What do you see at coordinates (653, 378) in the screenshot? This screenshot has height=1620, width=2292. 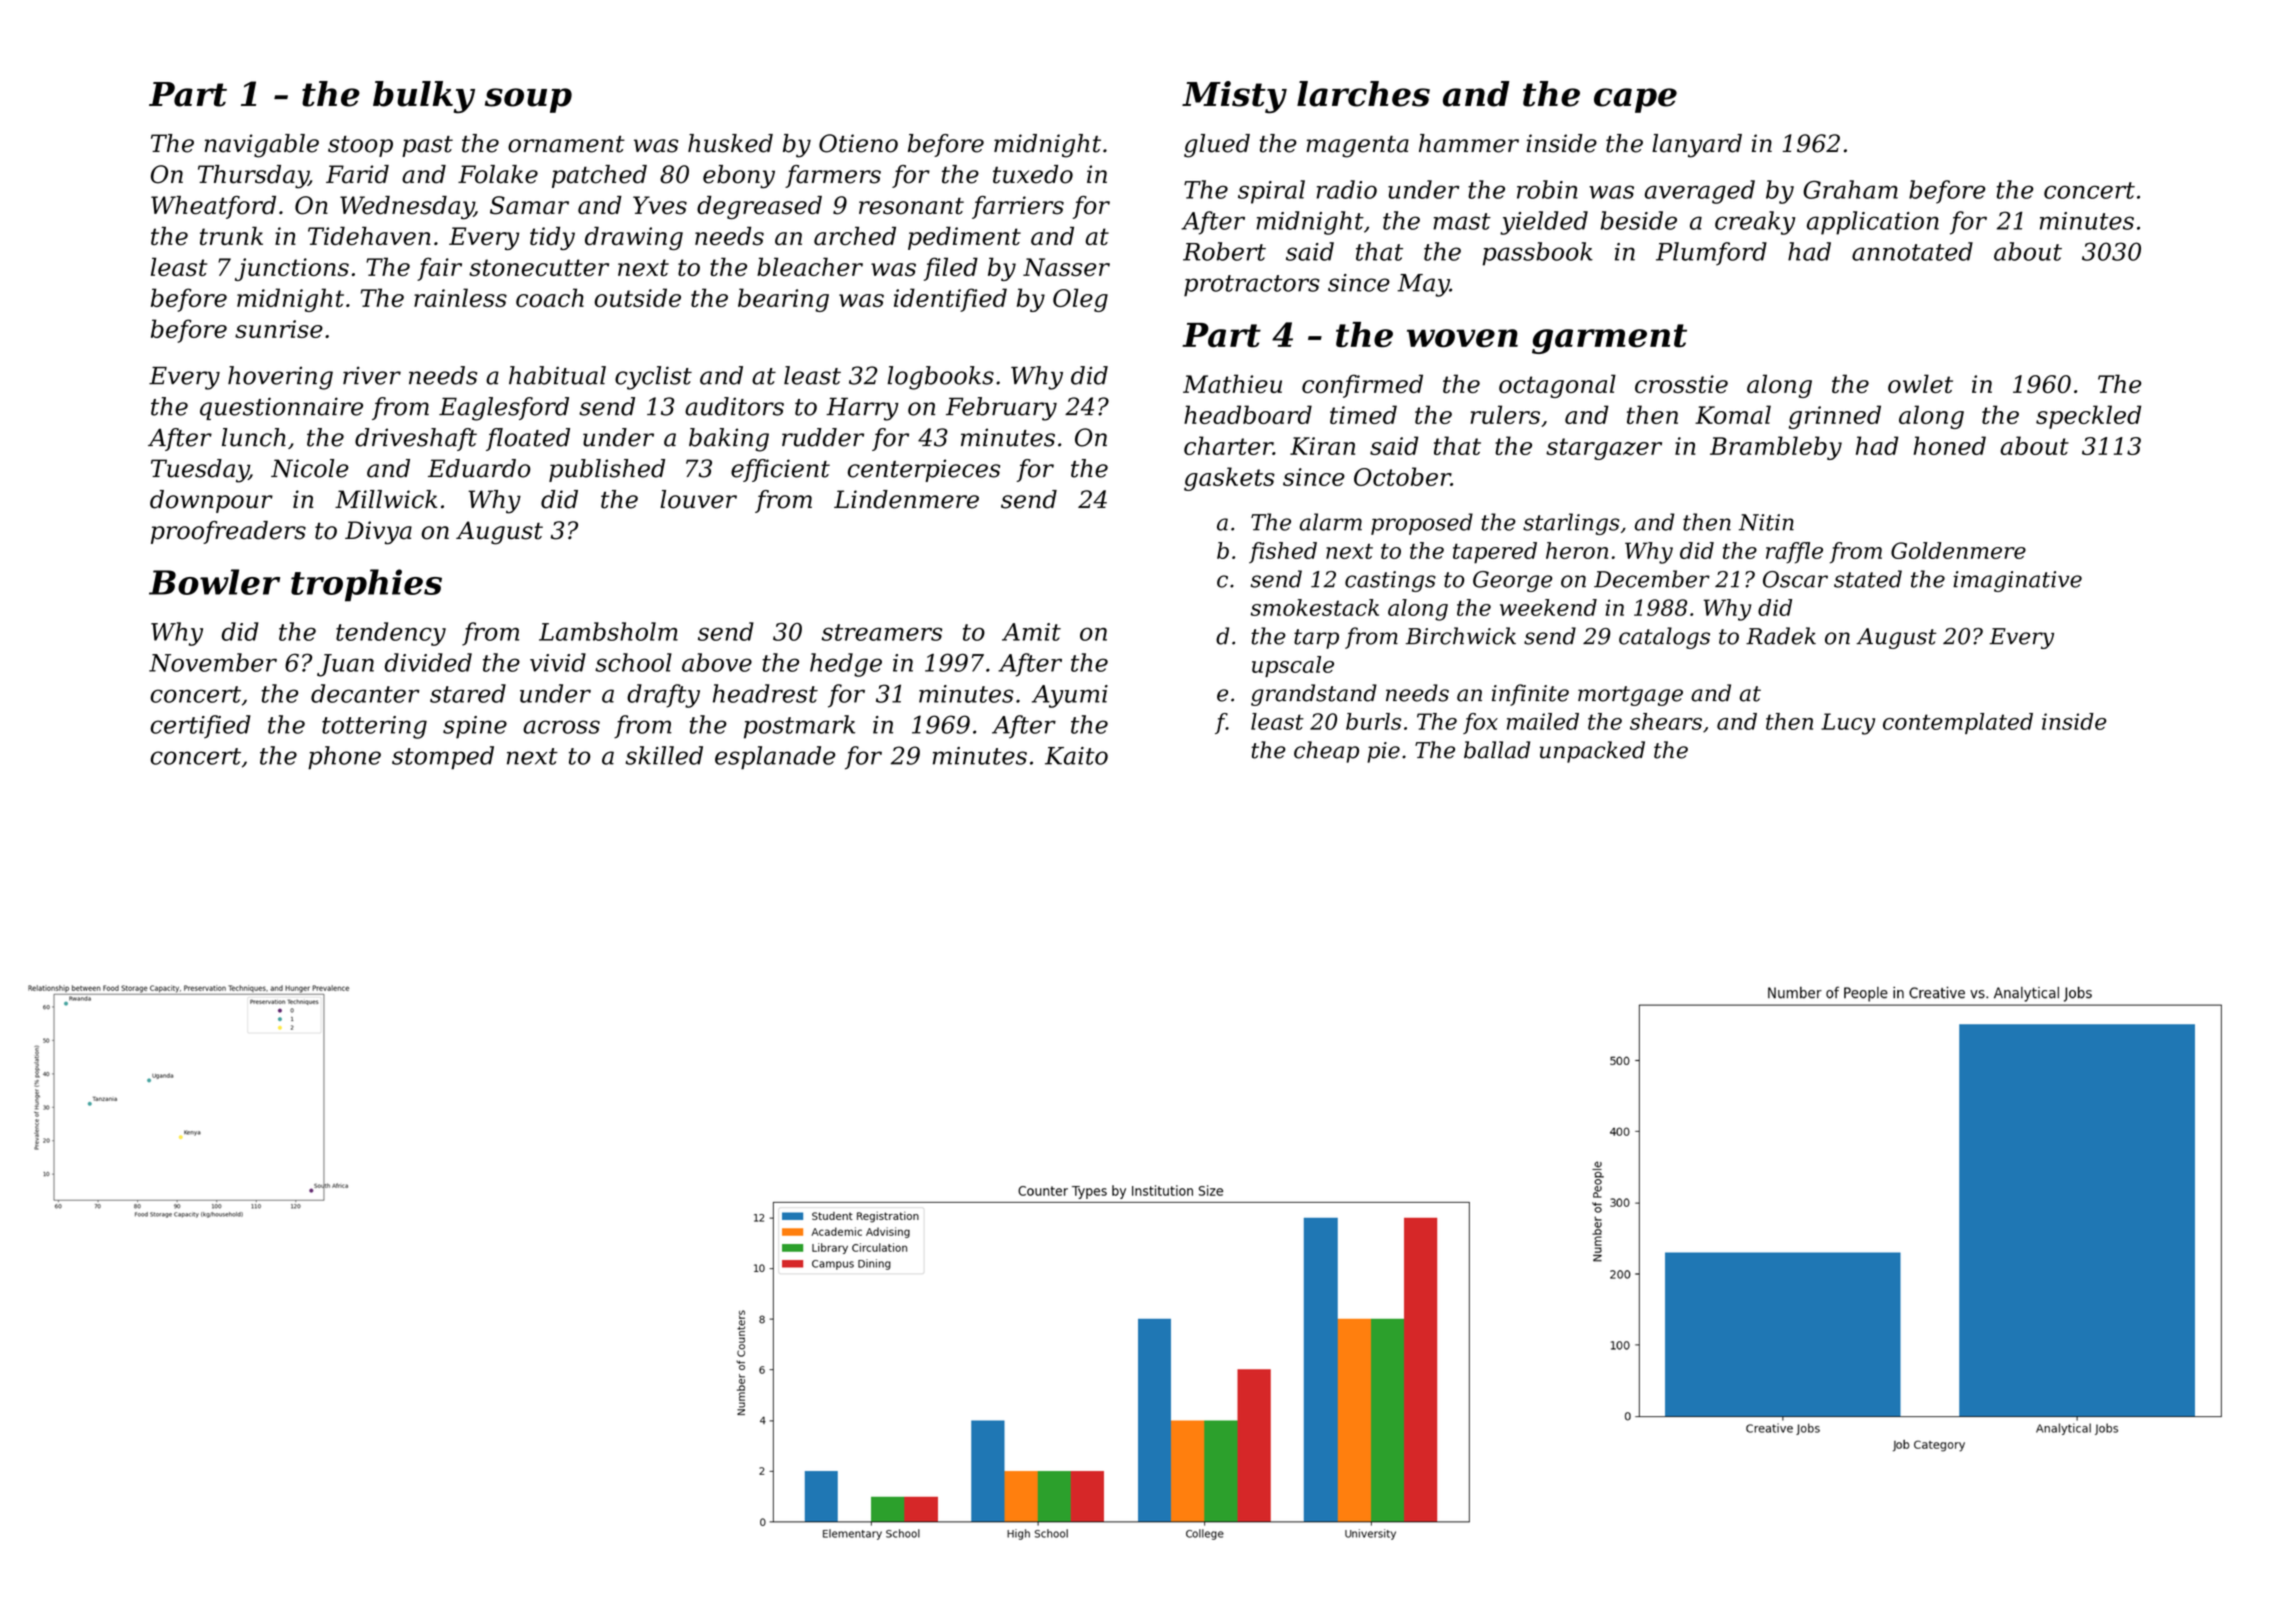 I see `cyclist` at bounding box center [653, 378].
